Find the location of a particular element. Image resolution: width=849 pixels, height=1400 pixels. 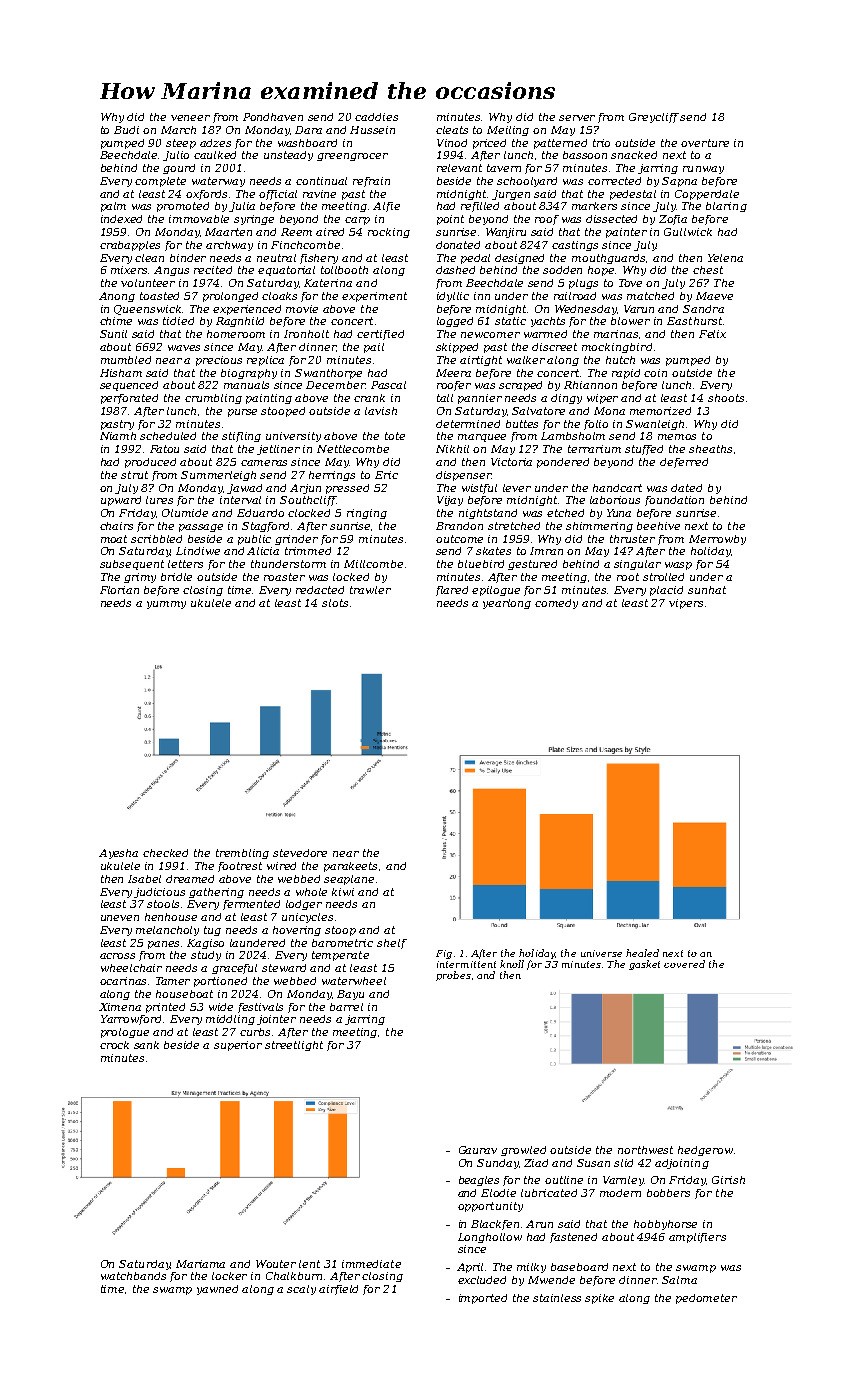

Ayesha is located at coordinates (118, 854).
